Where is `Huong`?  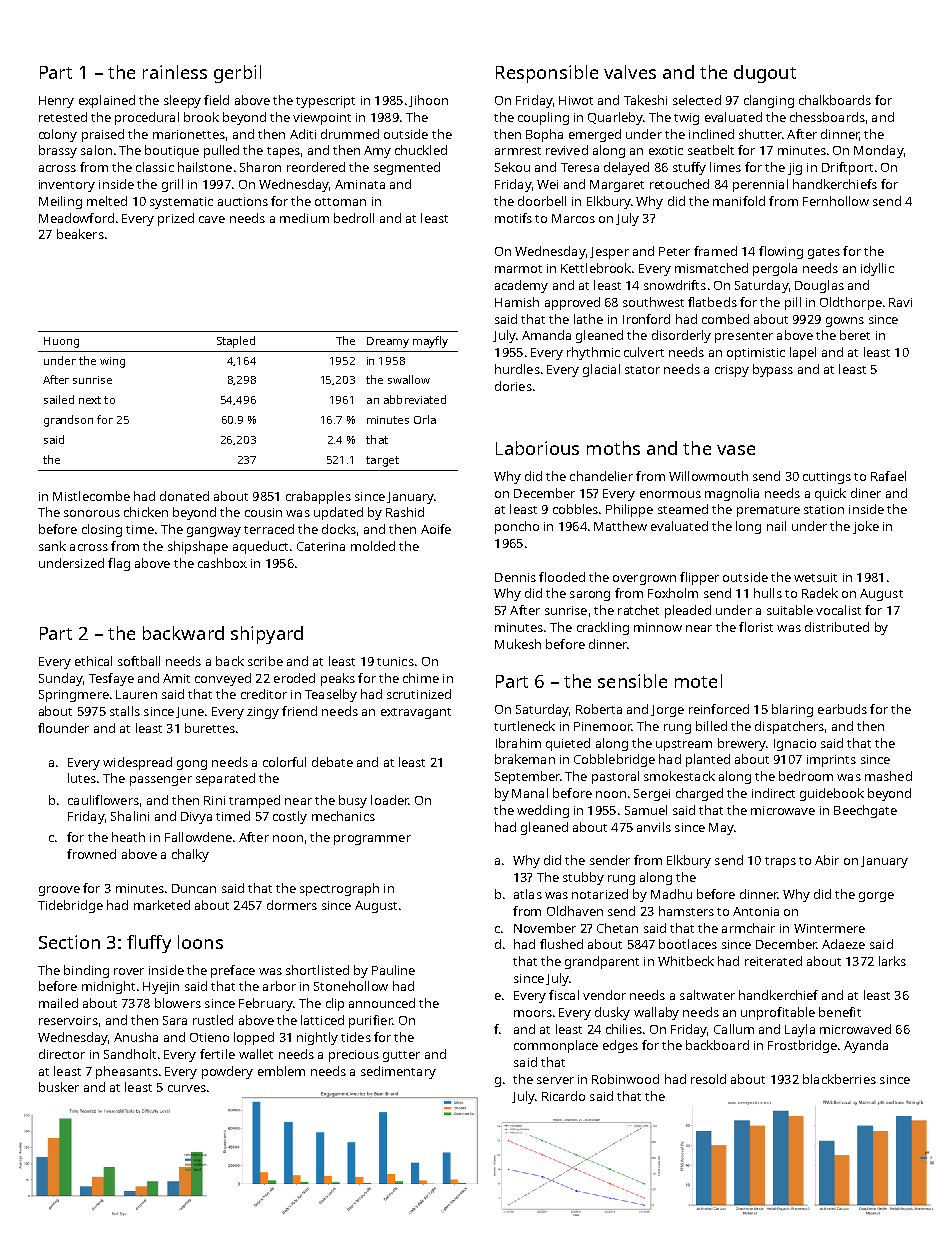
Huong is located at coordinates (61, 342).
